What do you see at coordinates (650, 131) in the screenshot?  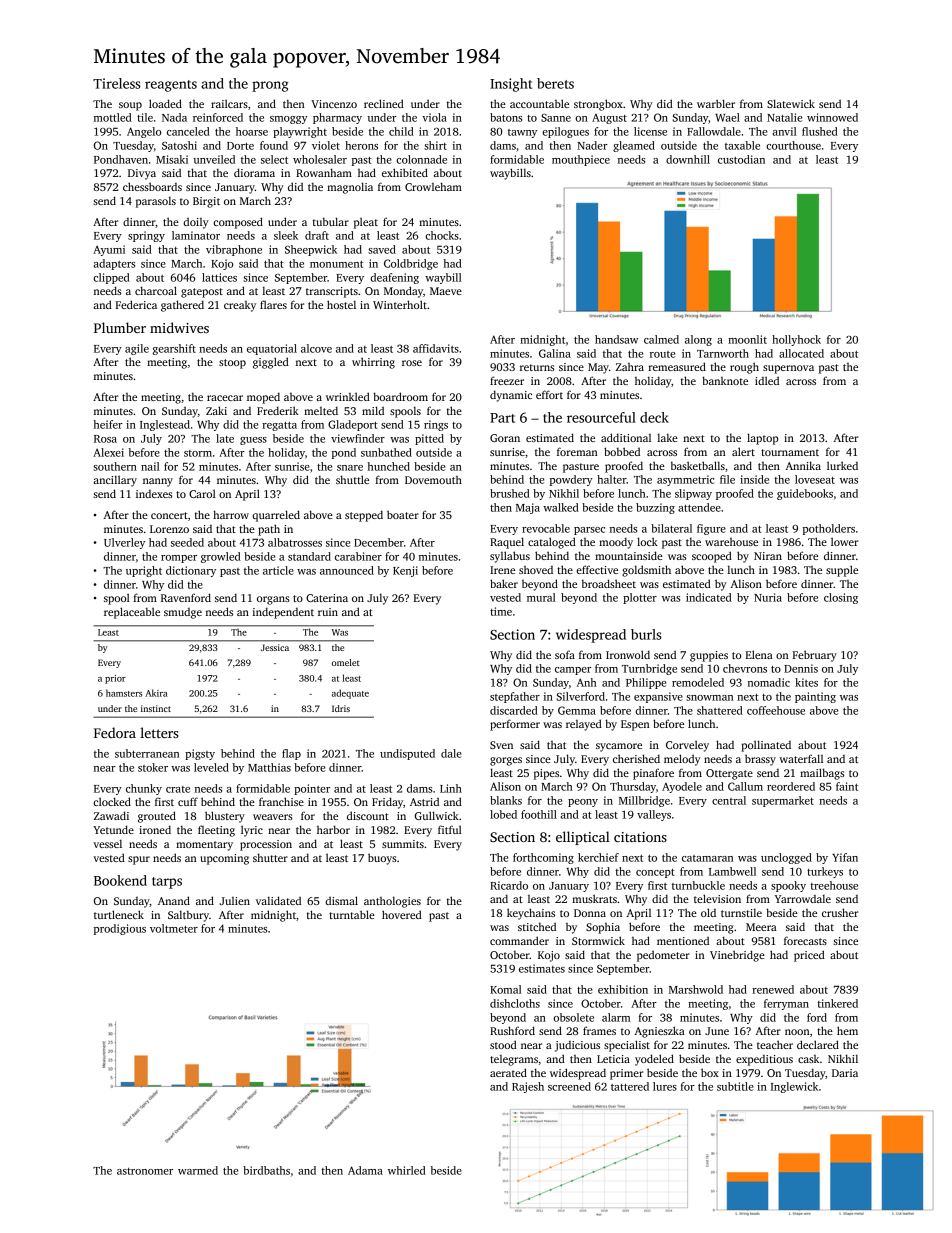 I see `license` at bounding box center [650, 131].
